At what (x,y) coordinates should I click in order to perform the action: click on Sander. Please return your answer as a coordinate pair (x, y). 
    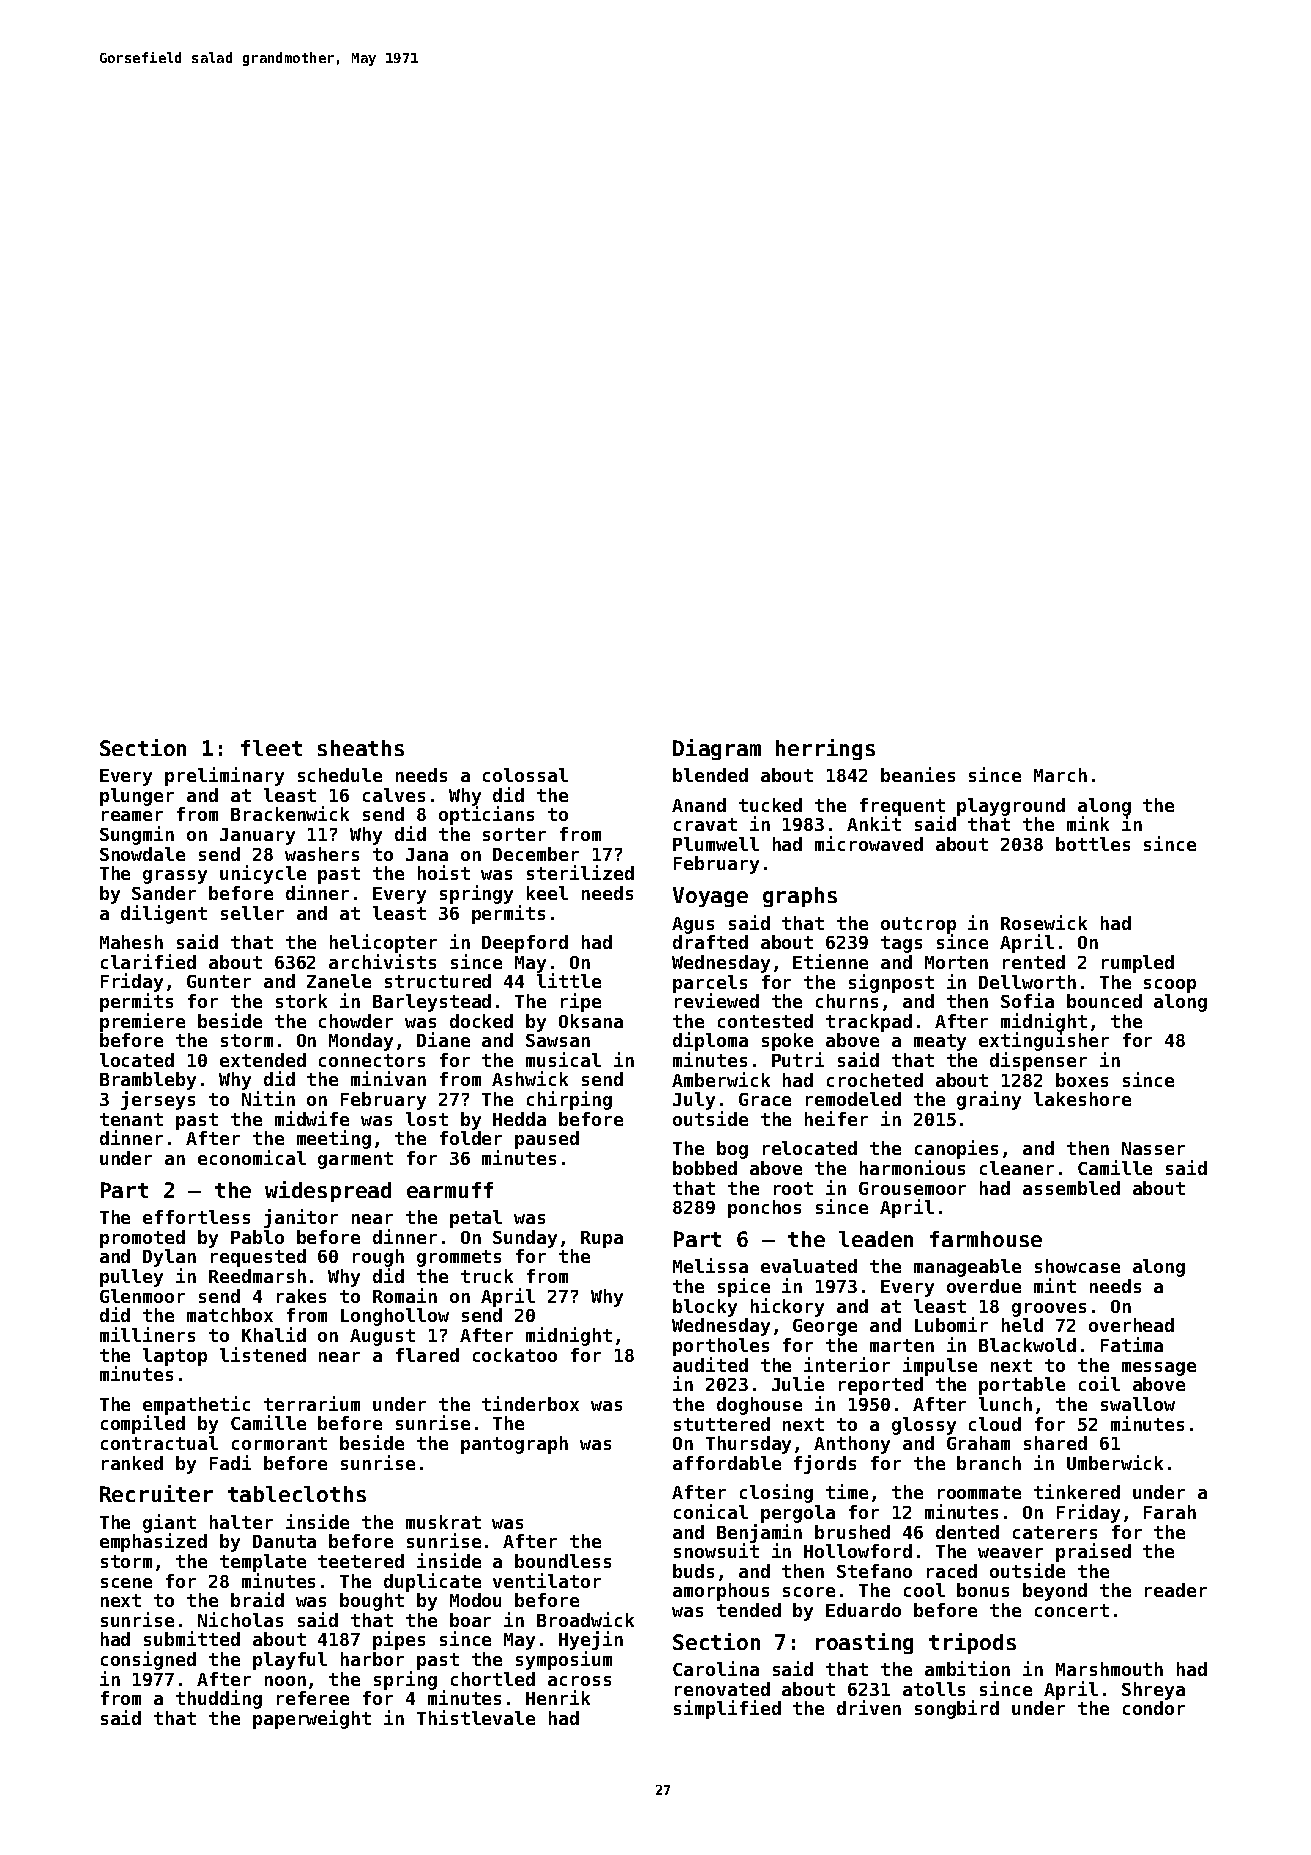
    Looking at the image, I should click on (164, 893).
